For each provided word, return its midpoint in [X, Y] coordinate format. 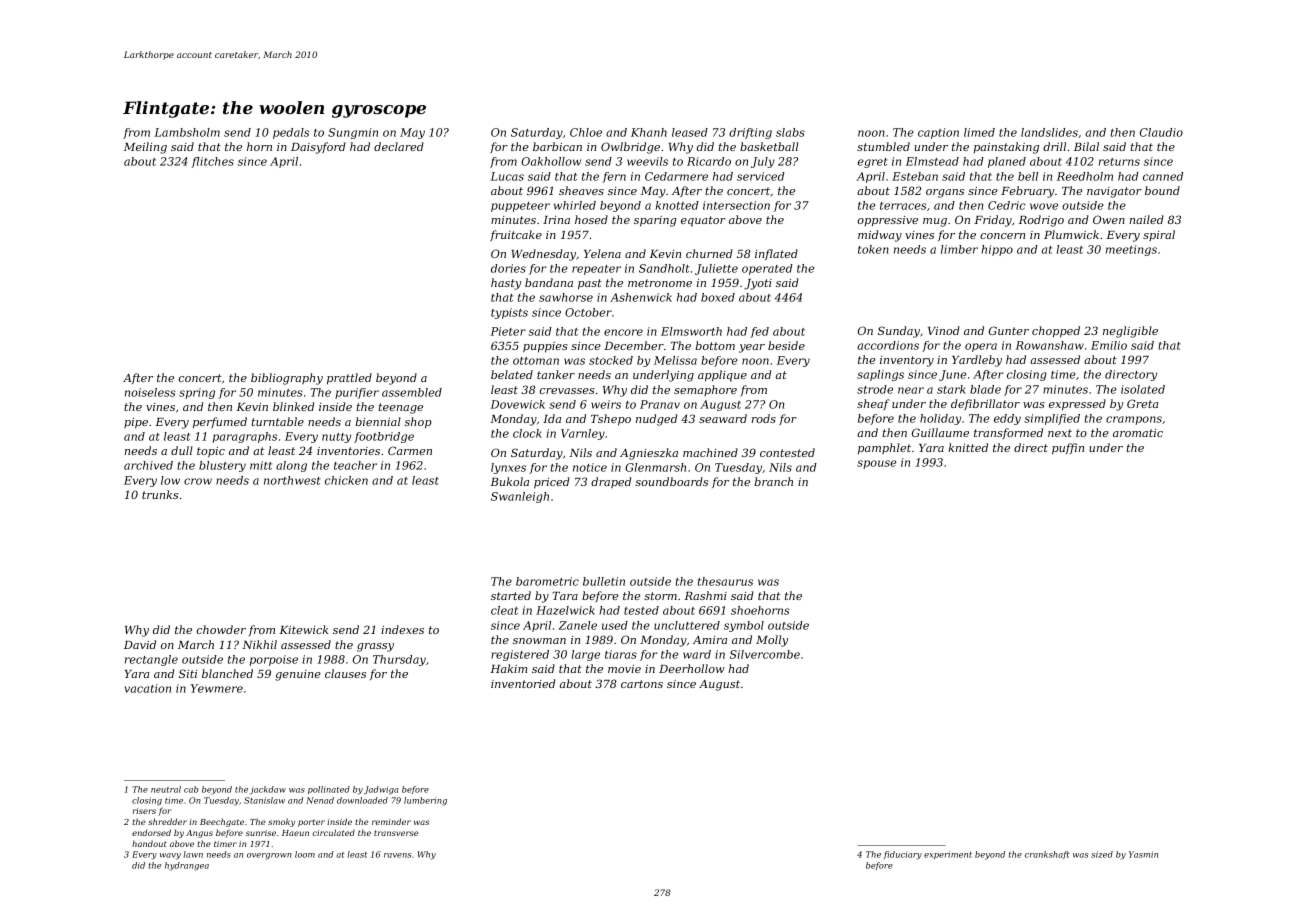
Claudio [1161, 132]
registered [520, 655]
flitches [212, 162]
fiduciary [903, 855]
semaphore [705, 390]
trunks [160, 494]
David [140, 644]
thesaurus [725, 581]
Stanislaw [264, 800]
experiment [948, 855]
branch [773, 481]
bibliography [287, 379]
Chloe [586, 132]
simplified [1052, 419]
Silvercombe [765, 654]
